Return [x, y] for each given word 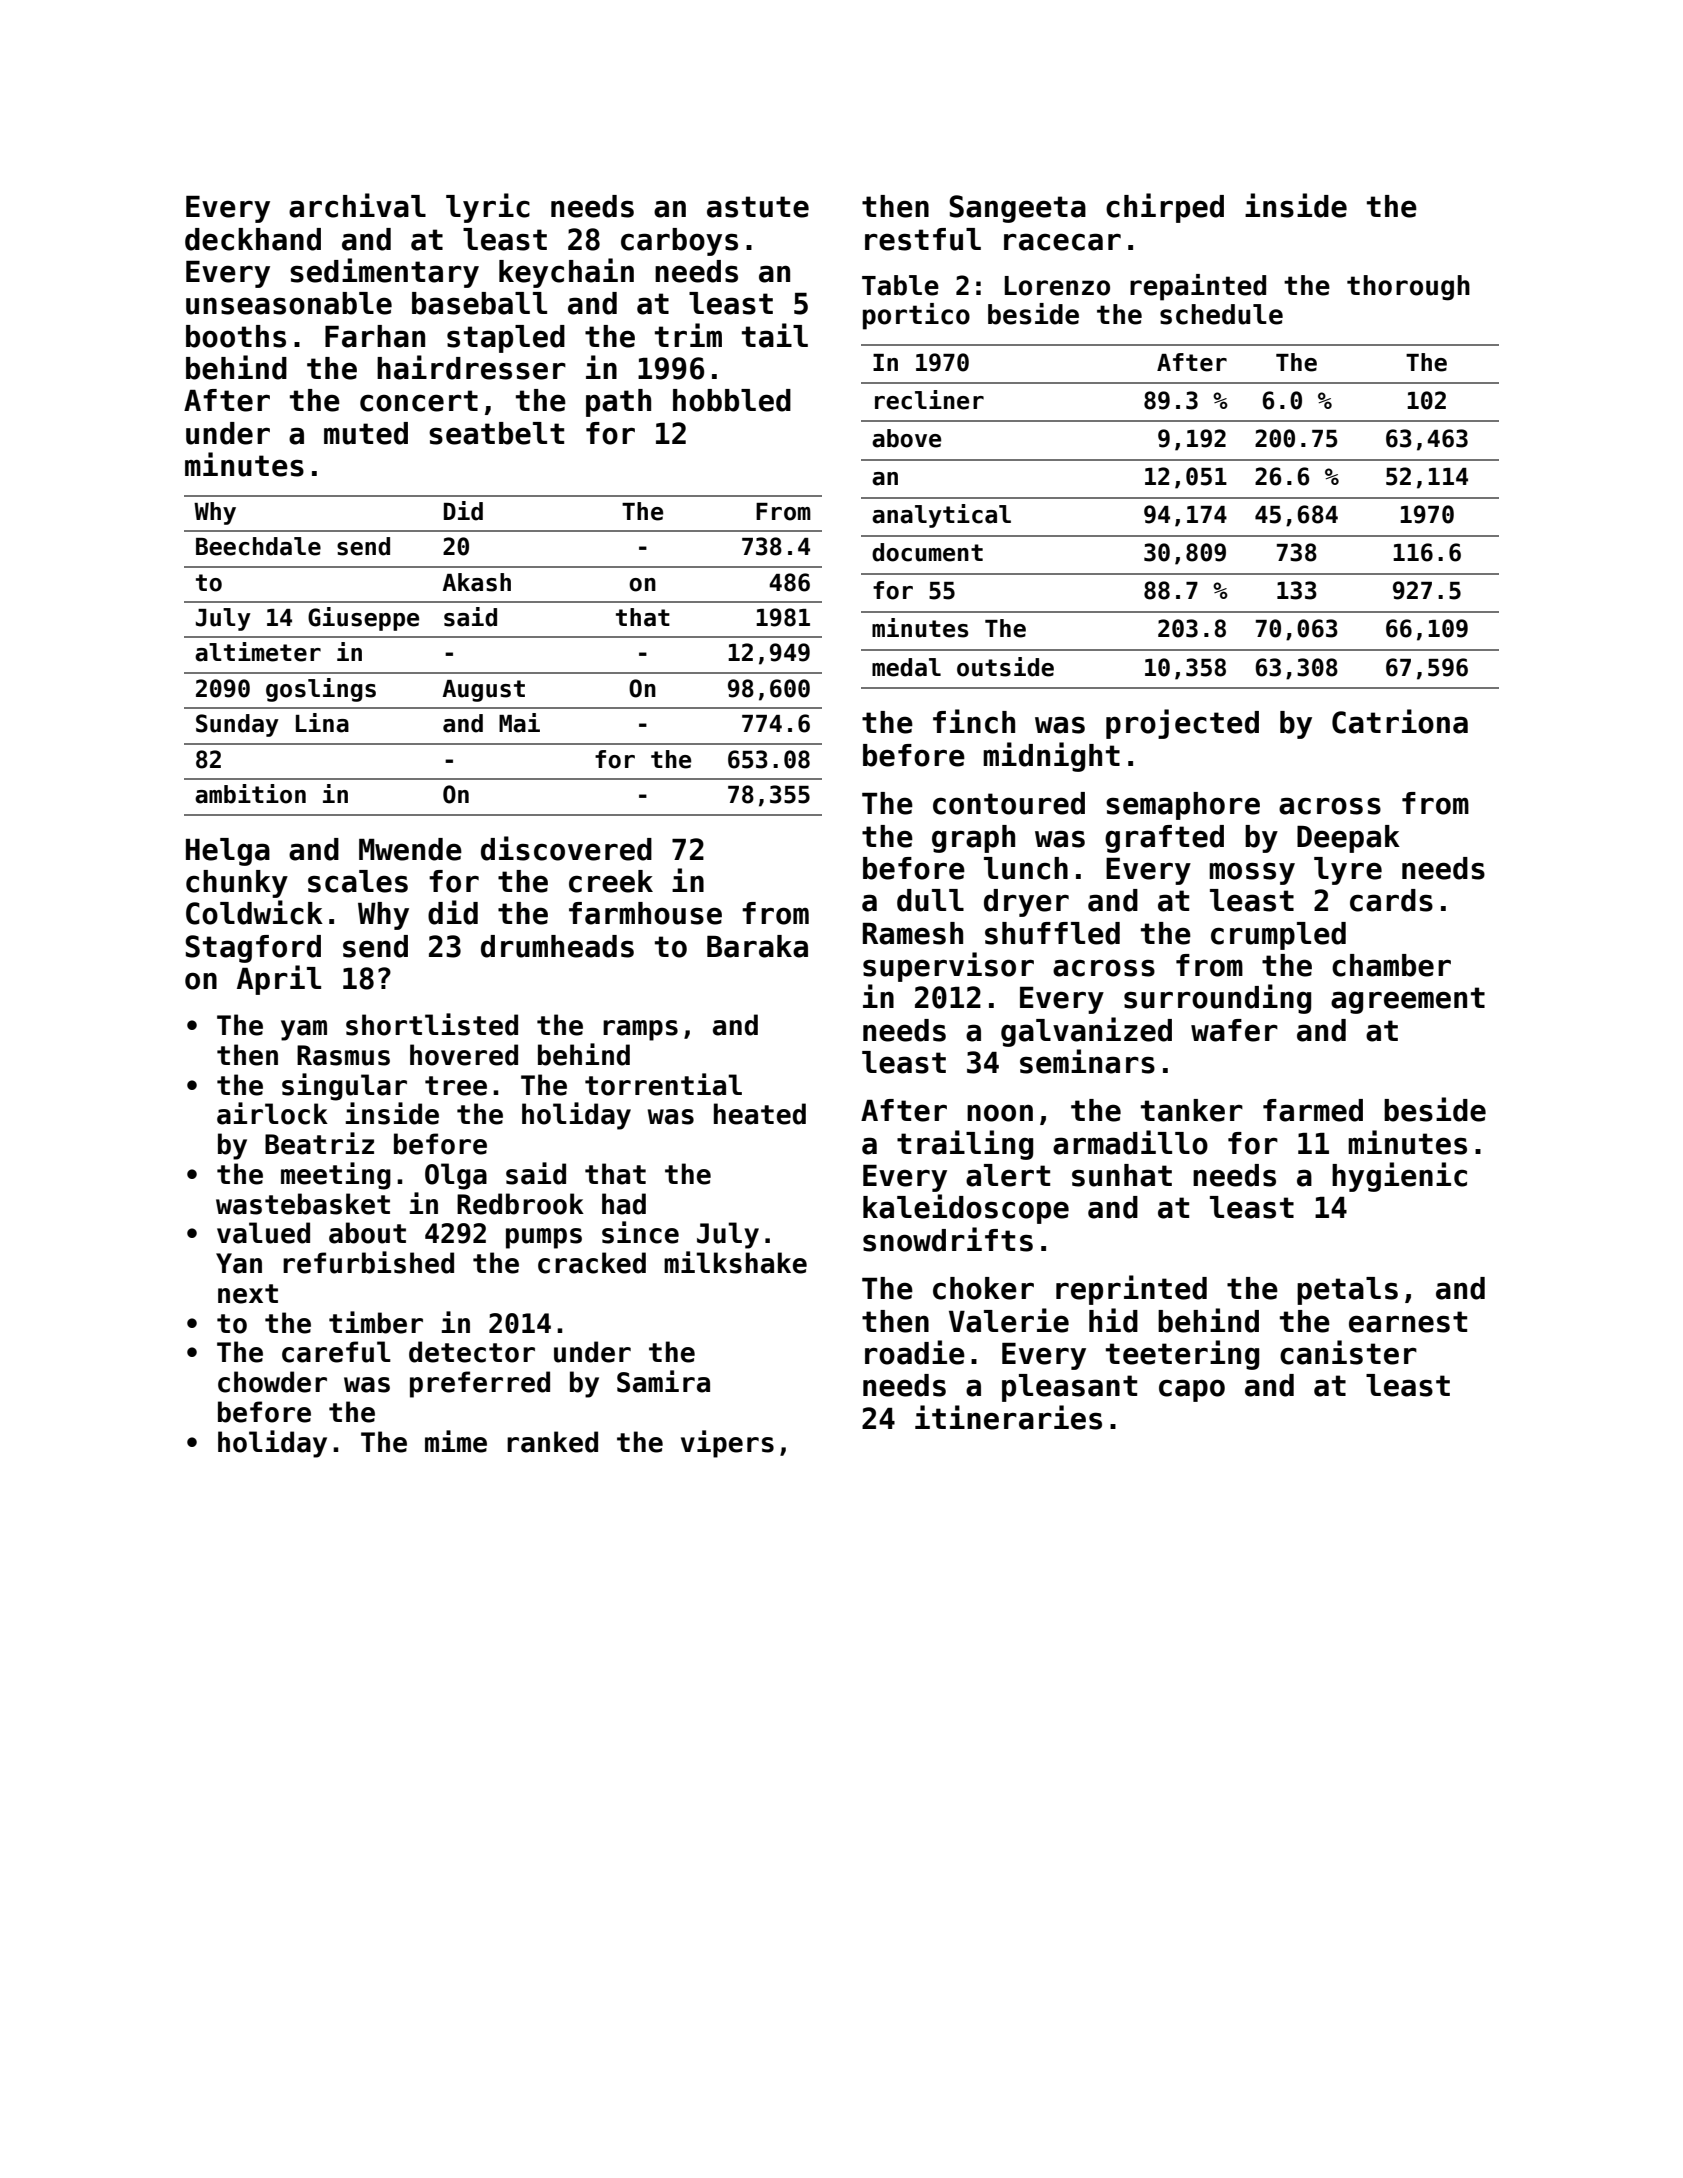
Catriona [1400, 721]
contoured [1009, 803]
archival [357, 205]
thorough [1408, 288]
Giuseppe [363, 619]
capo [1192, 1390]
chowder [272, 1382]
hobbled [732, 400]
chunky [237, 884]
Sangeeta [1017, 209]
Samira [663, 1381]
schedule [1221, 314]
